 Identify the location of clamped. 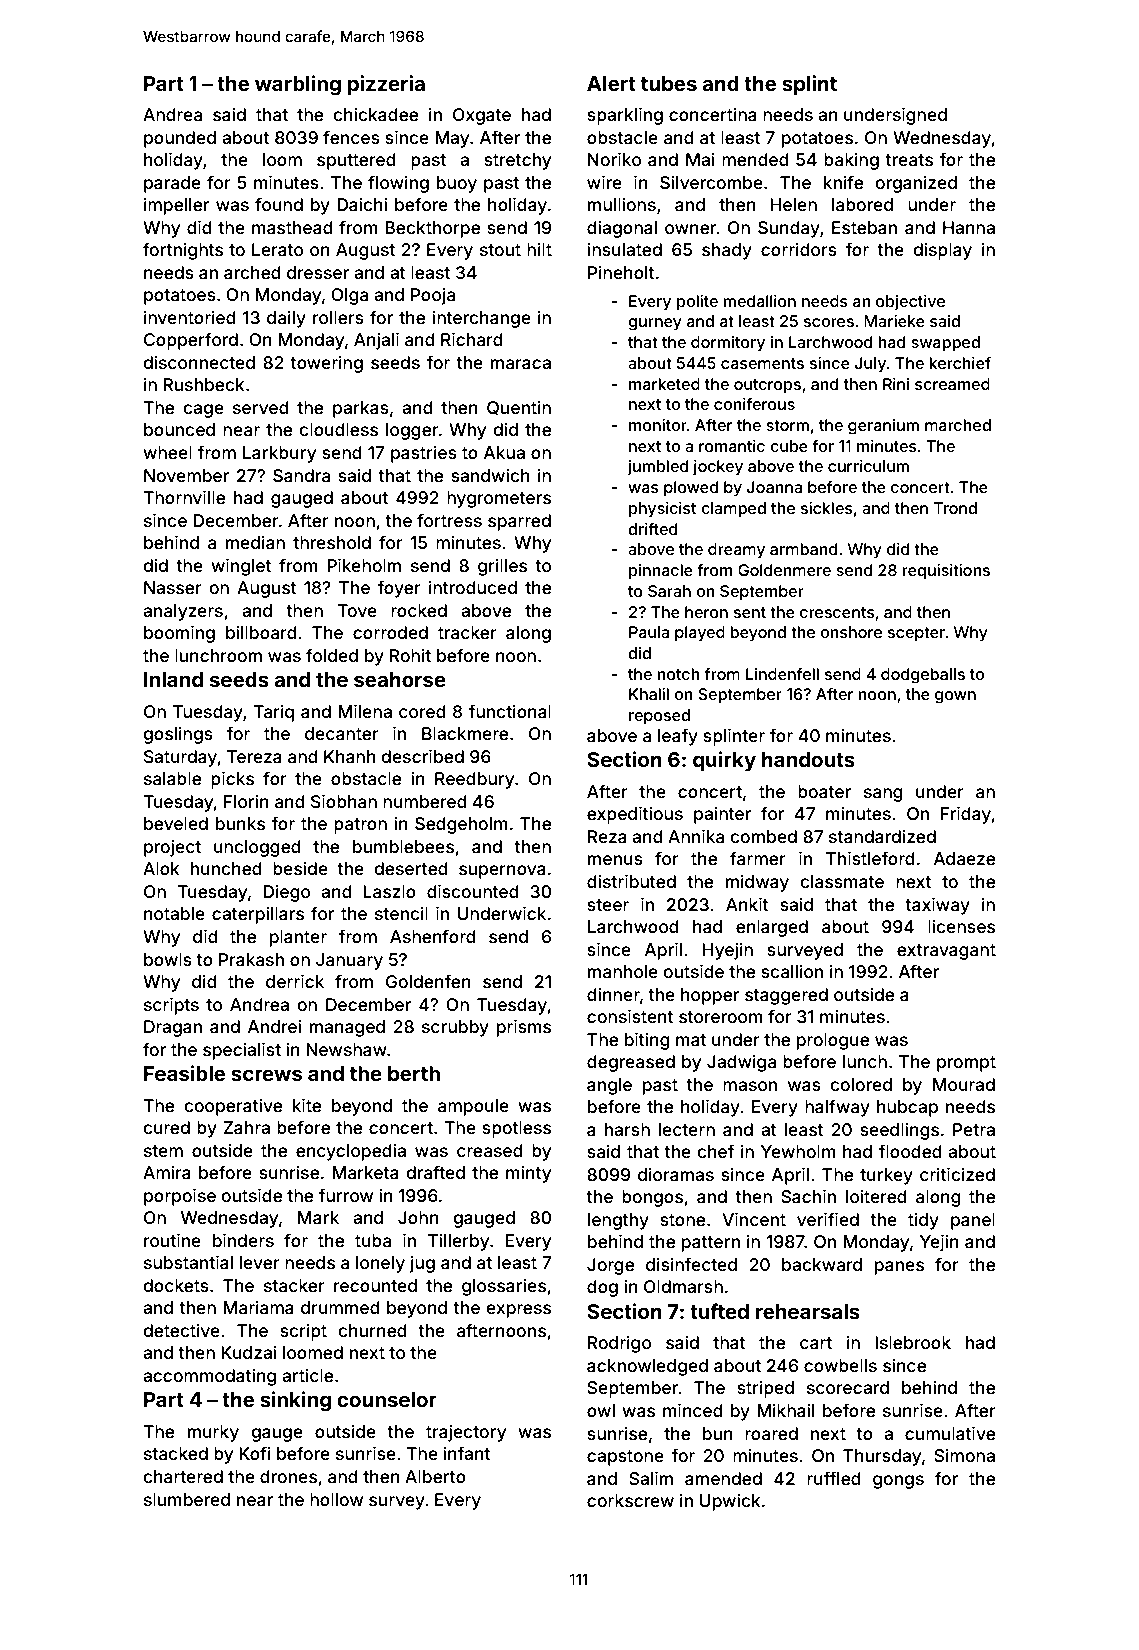
(733, 510).
